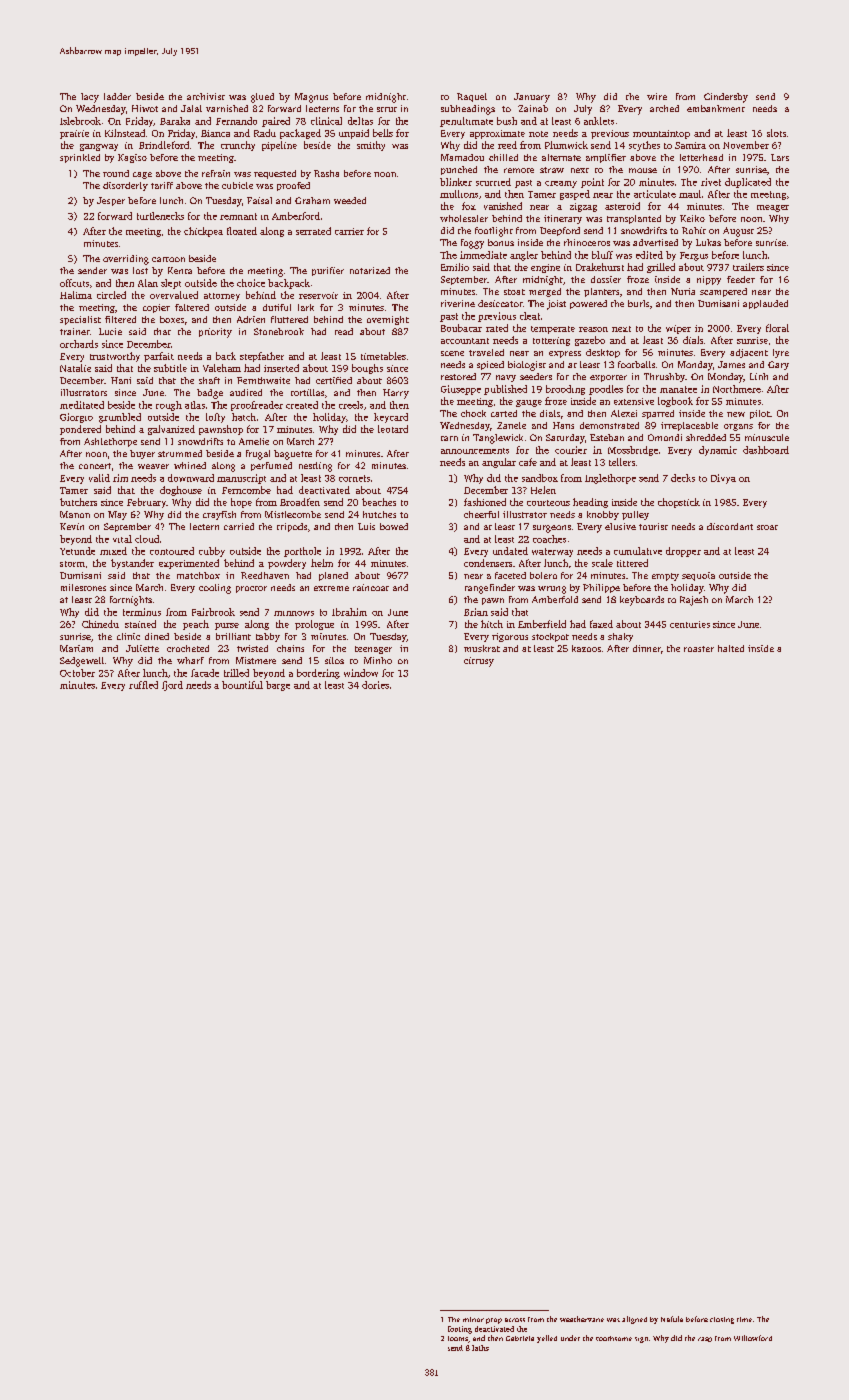 This image has width=849, height=1400. What do you see at coordinates (388, 320) in the image?
I see `overnight` at bounding box center [388, 320].
